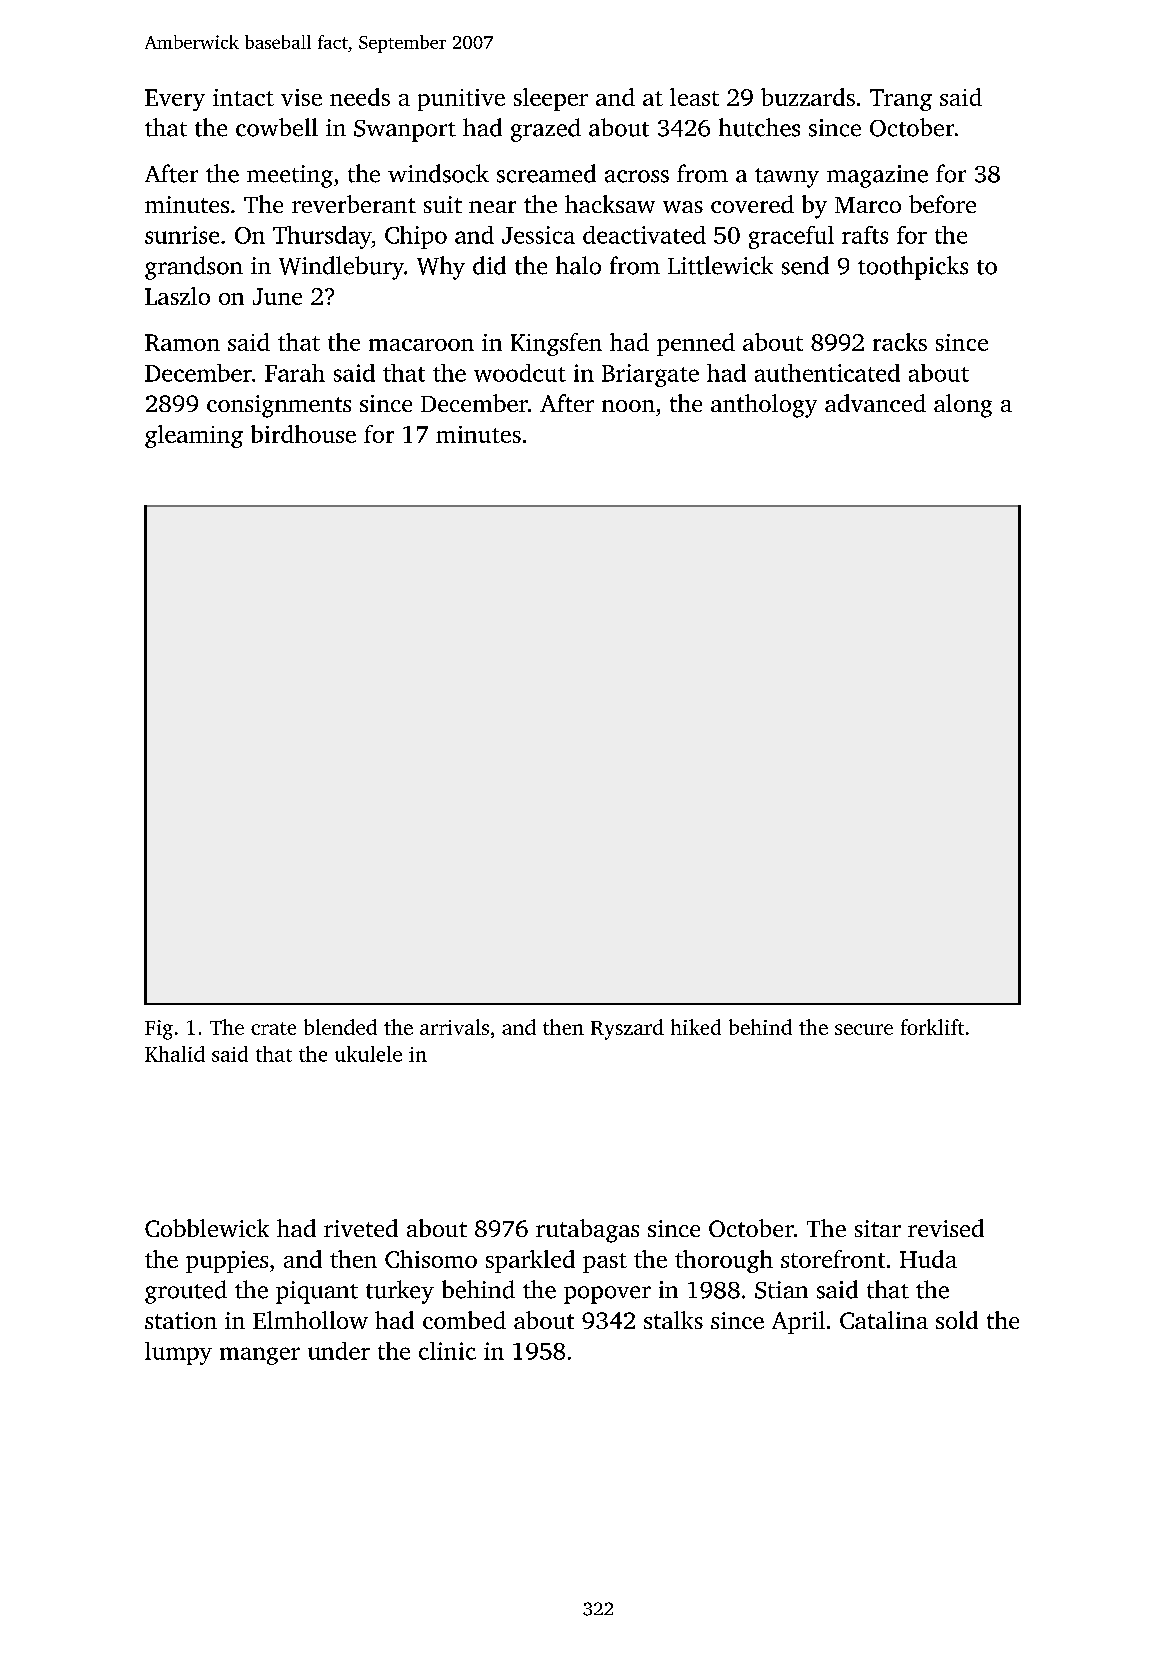 Image resolution: width=1165 pixels, height=1654 pixels. I want to click on sleeper, so click(551, 99).
